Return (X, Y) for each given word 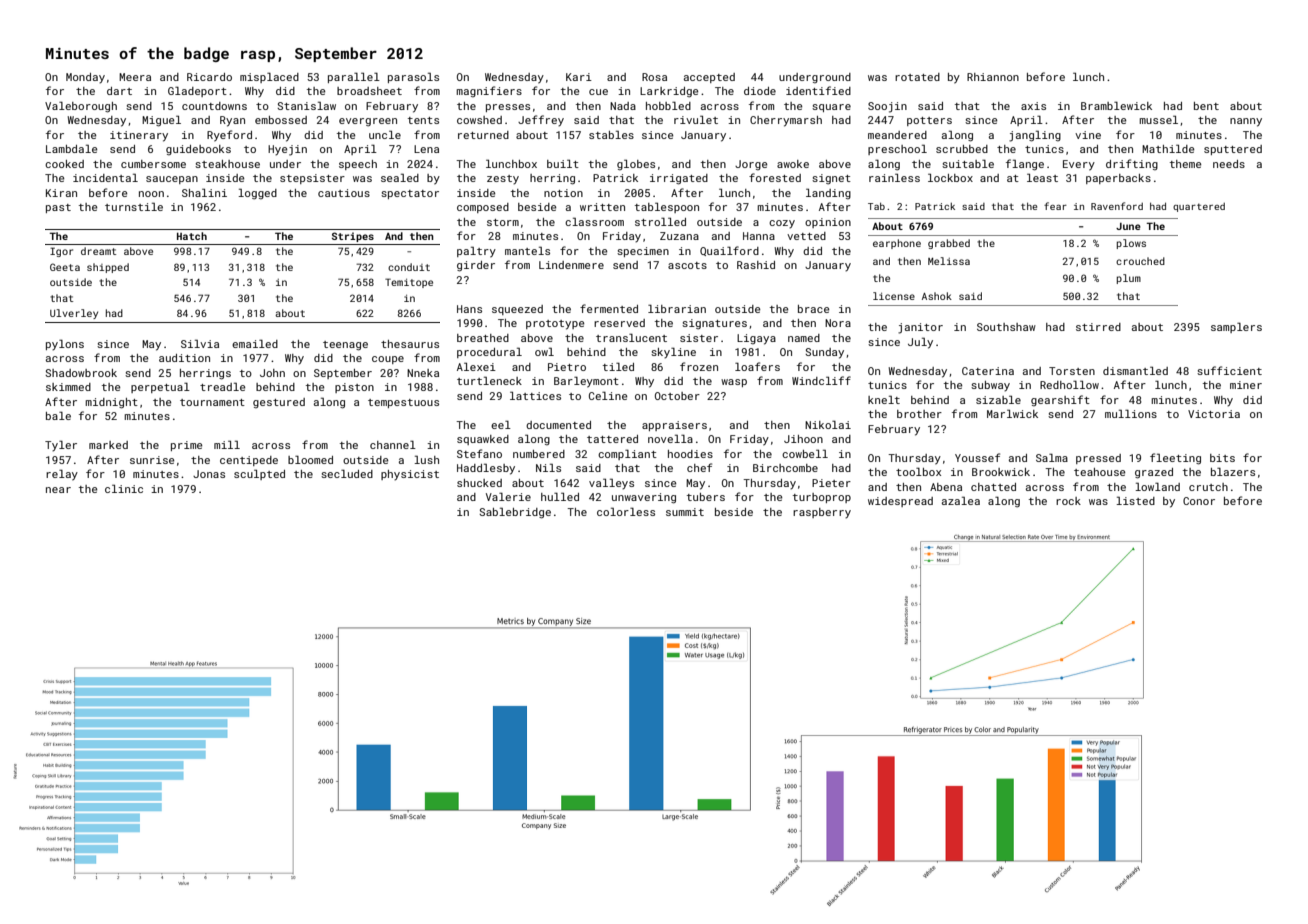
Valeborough (81, 107)
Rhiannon (993, 77)
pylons (65, 345)
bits (1222, 458)
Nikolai (828, 424)
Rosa (654, 77)
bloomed (310, 459)
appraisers (674, 426)
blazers (1233, 471)
